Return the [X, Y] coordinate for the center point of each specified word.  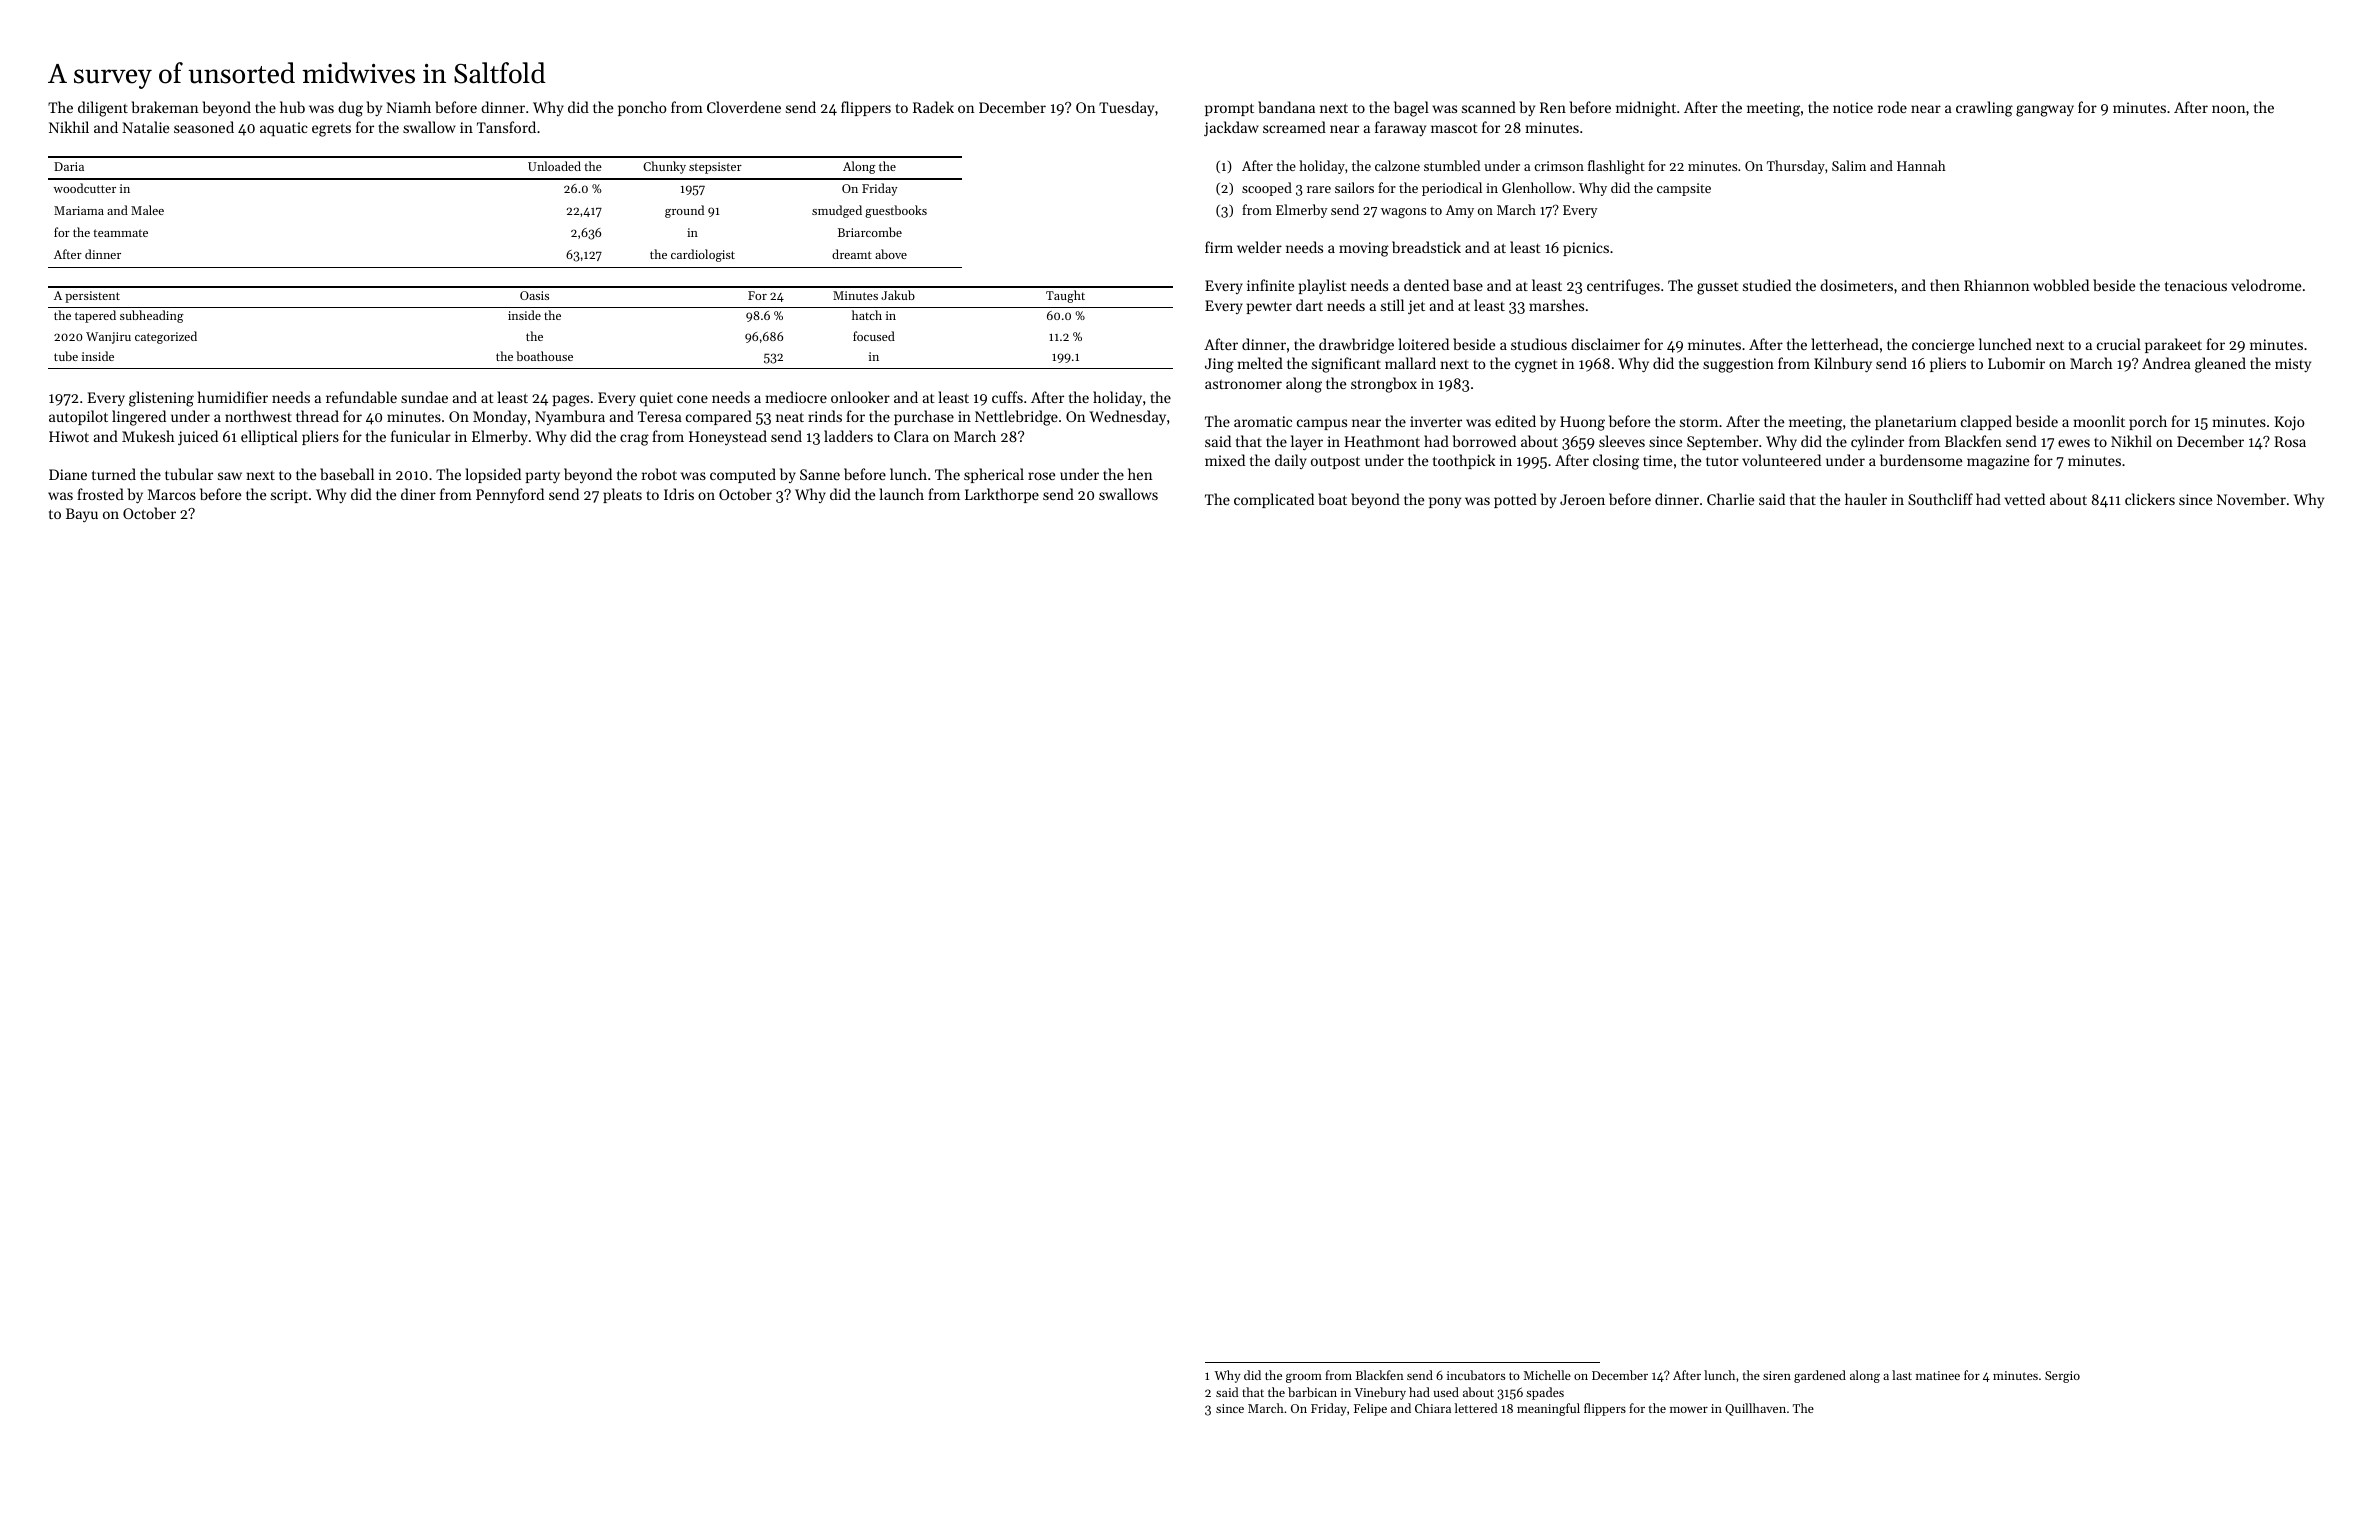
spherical [994, 475]
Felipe [1370, 1409]
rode [1892, 107]
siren [1777, 1375]
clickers [2150, 499]
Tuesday [1126, 108]
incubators [1476, 1375]
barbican [1312, 1392]
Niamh [408, 107]
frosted [100, 494]
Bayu [82, 515]
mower [1689, 1410]
